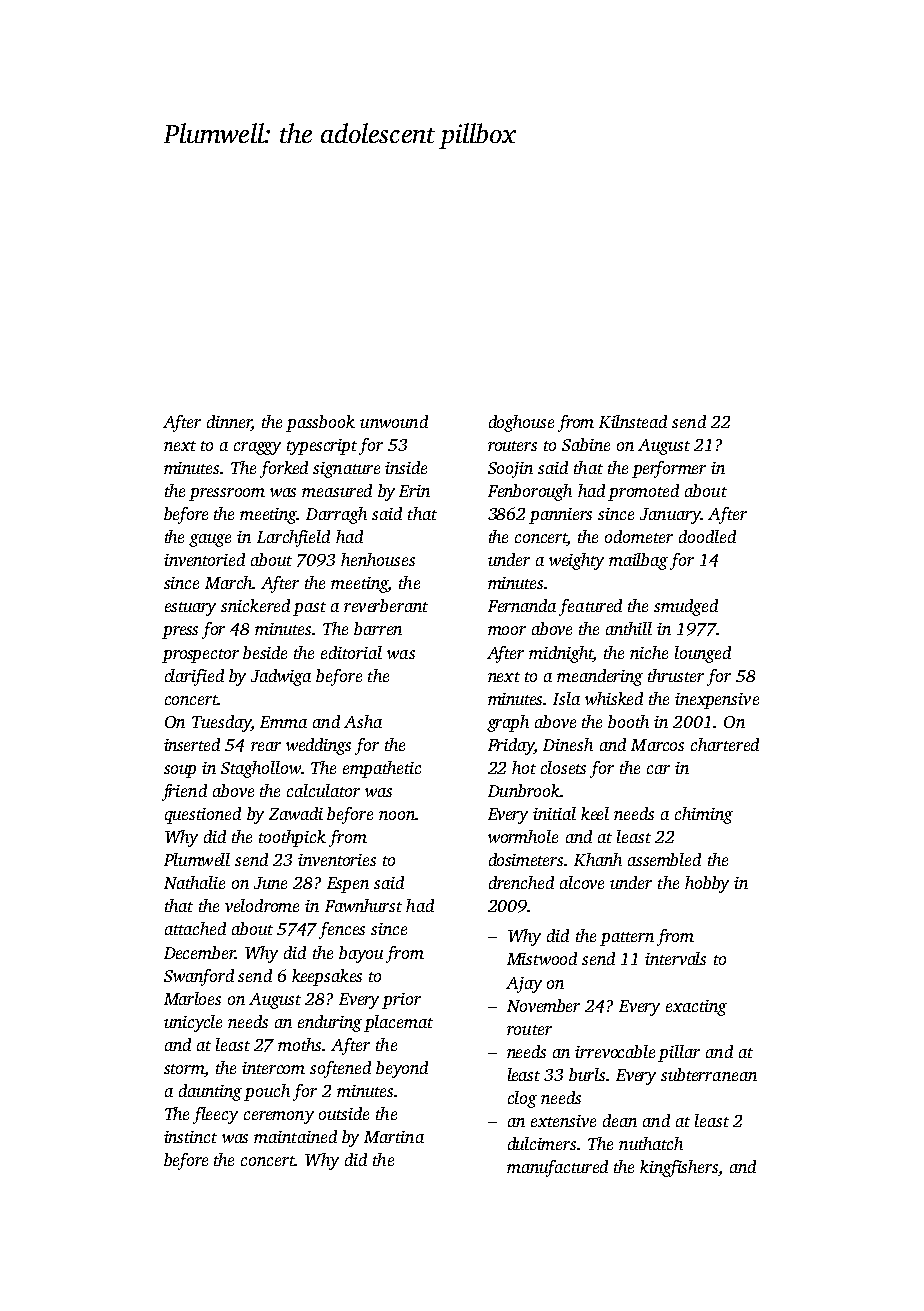  Describe the element at coordinates (295, 1136) in the screenshot. I see `maintained` at that location.
